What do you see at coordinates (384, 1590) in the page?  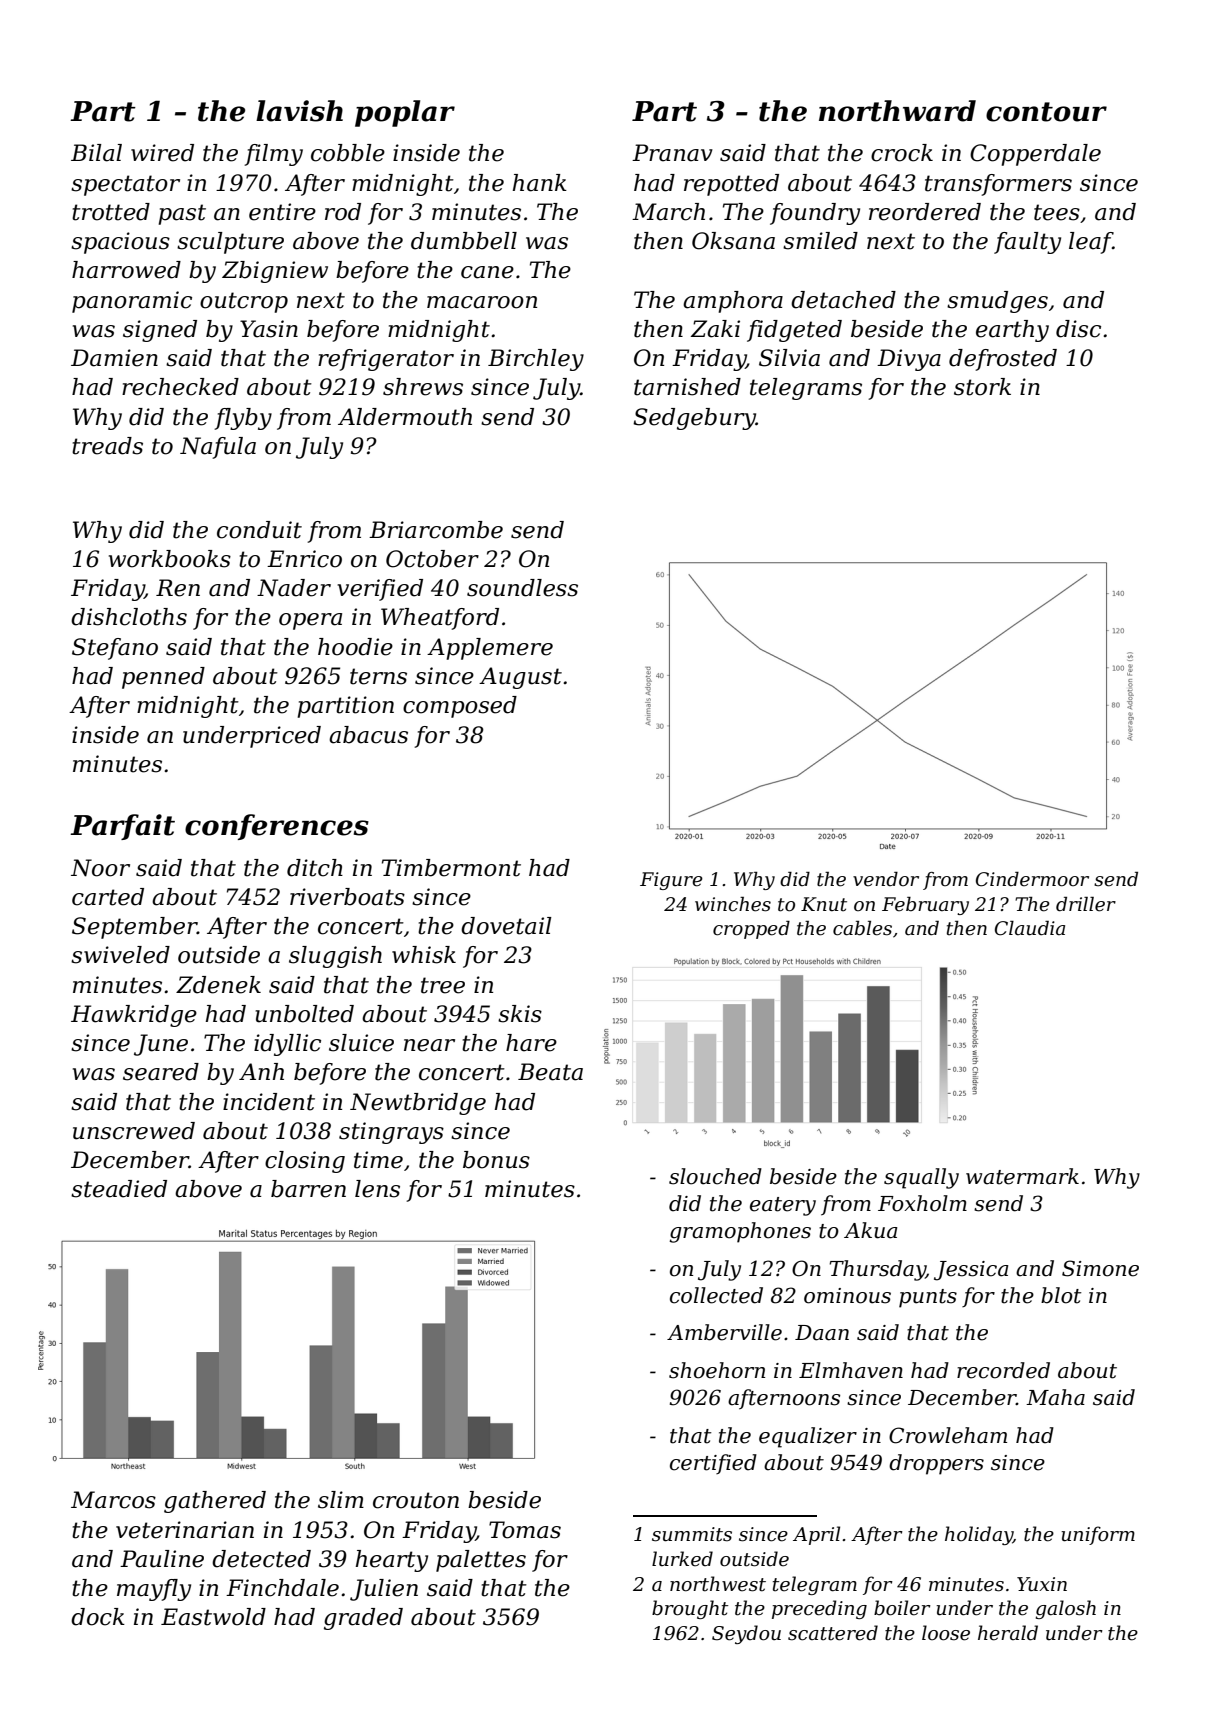 I see `Julien` at bounding box center [384, 1590].
